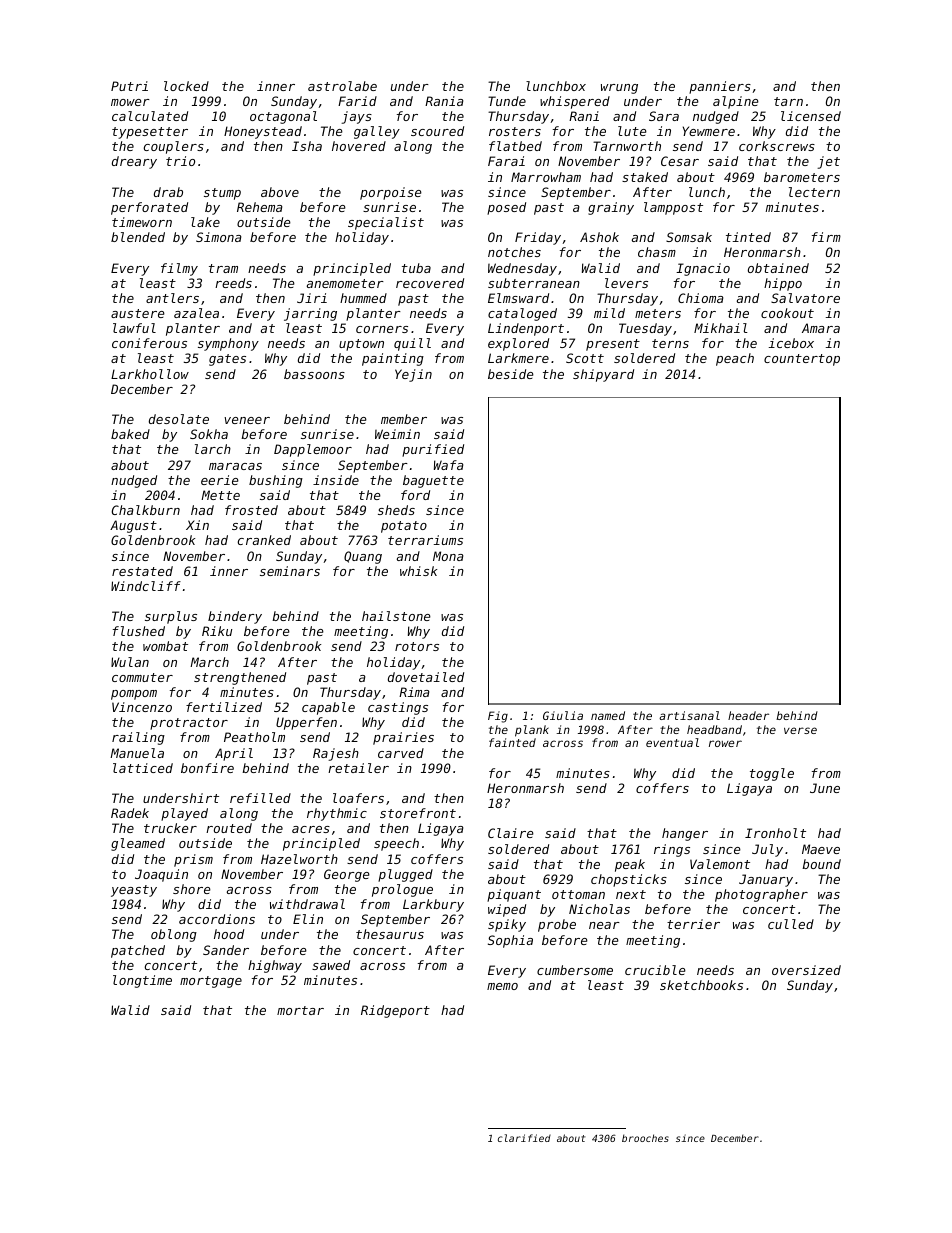 The width and height of the page is (952, 1233). I want to click on longtime, so click(142, 981).
